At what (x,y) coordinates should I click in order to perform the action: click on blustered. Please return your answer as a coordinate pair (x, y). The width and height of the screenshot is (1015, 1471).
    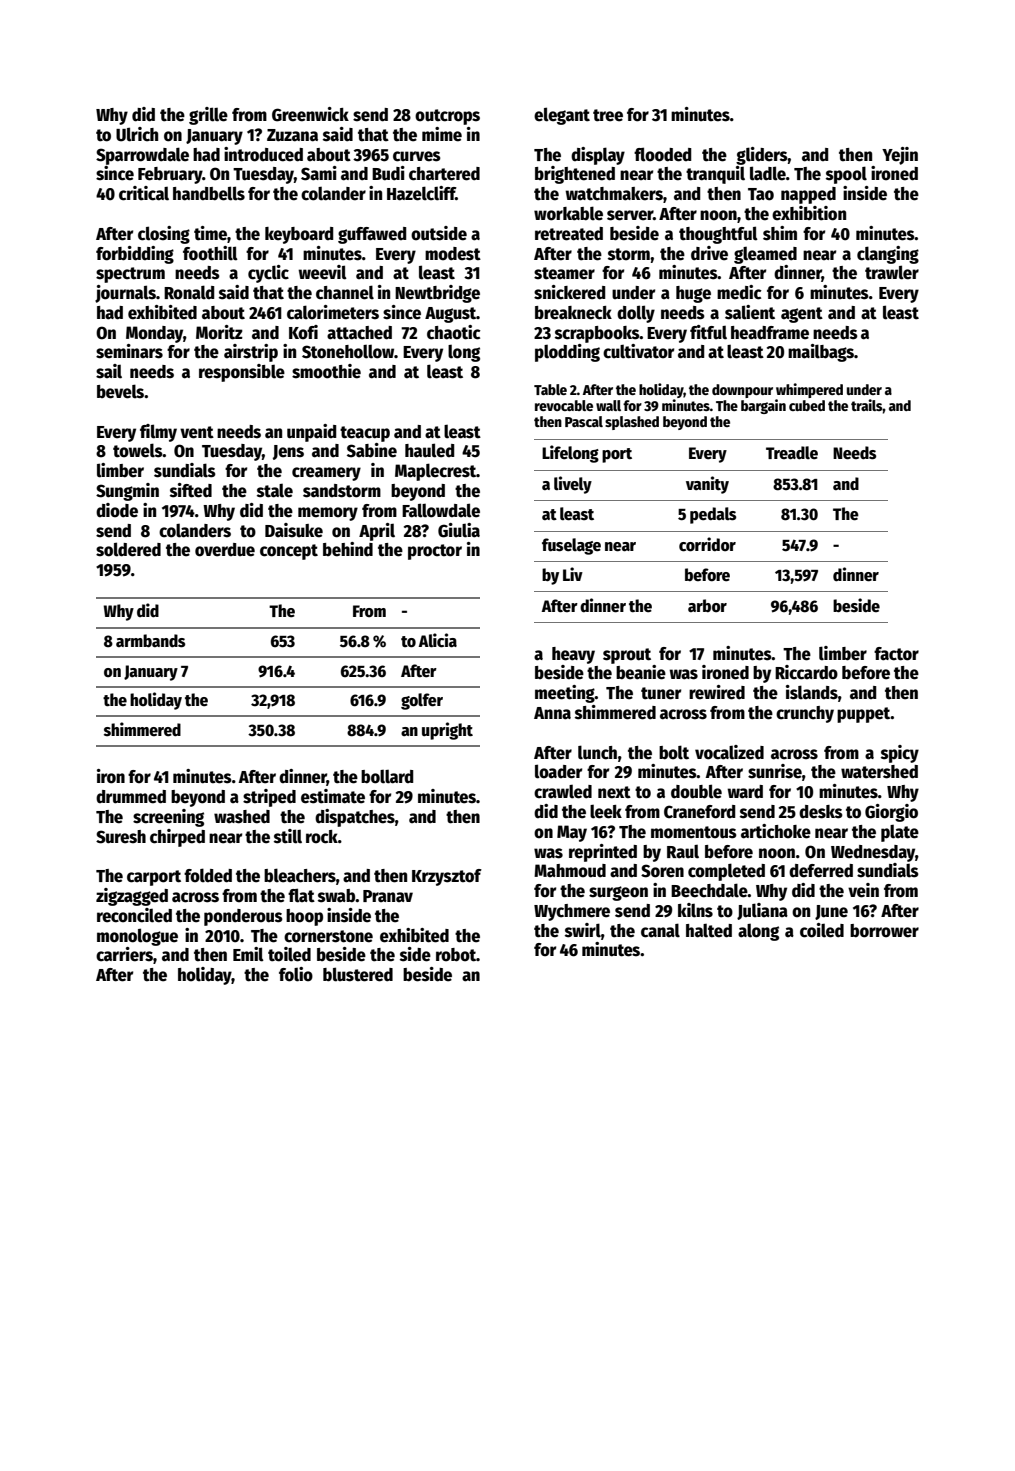
    Looking at the image, I should click on (358, 974).
